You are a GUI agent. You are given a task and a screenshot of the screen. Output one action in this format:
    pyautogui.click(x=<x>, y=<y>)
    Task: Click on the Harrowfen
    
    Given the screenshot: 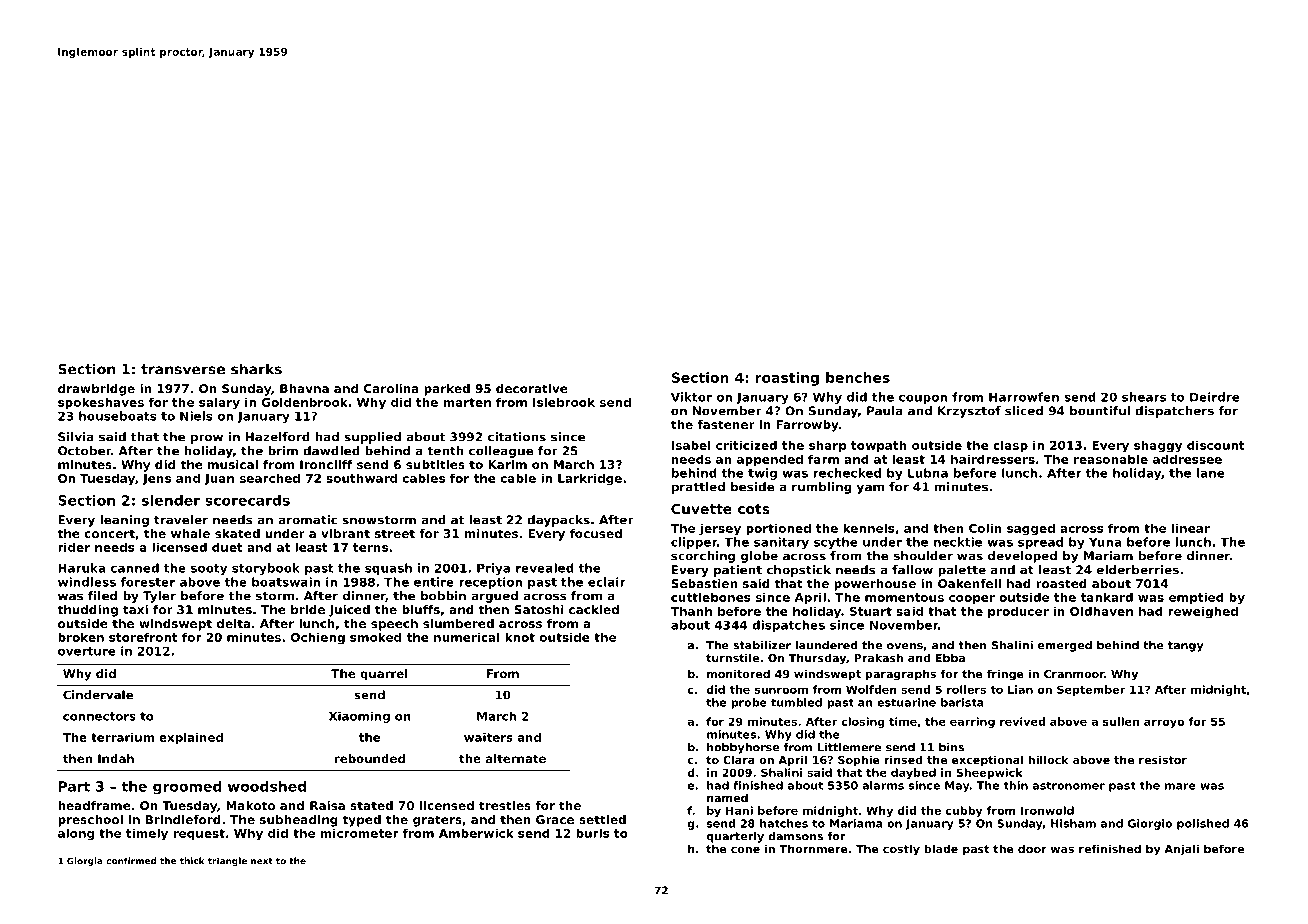 What is the action you would take?
    pyautogui.click(x=1024, y=397)
